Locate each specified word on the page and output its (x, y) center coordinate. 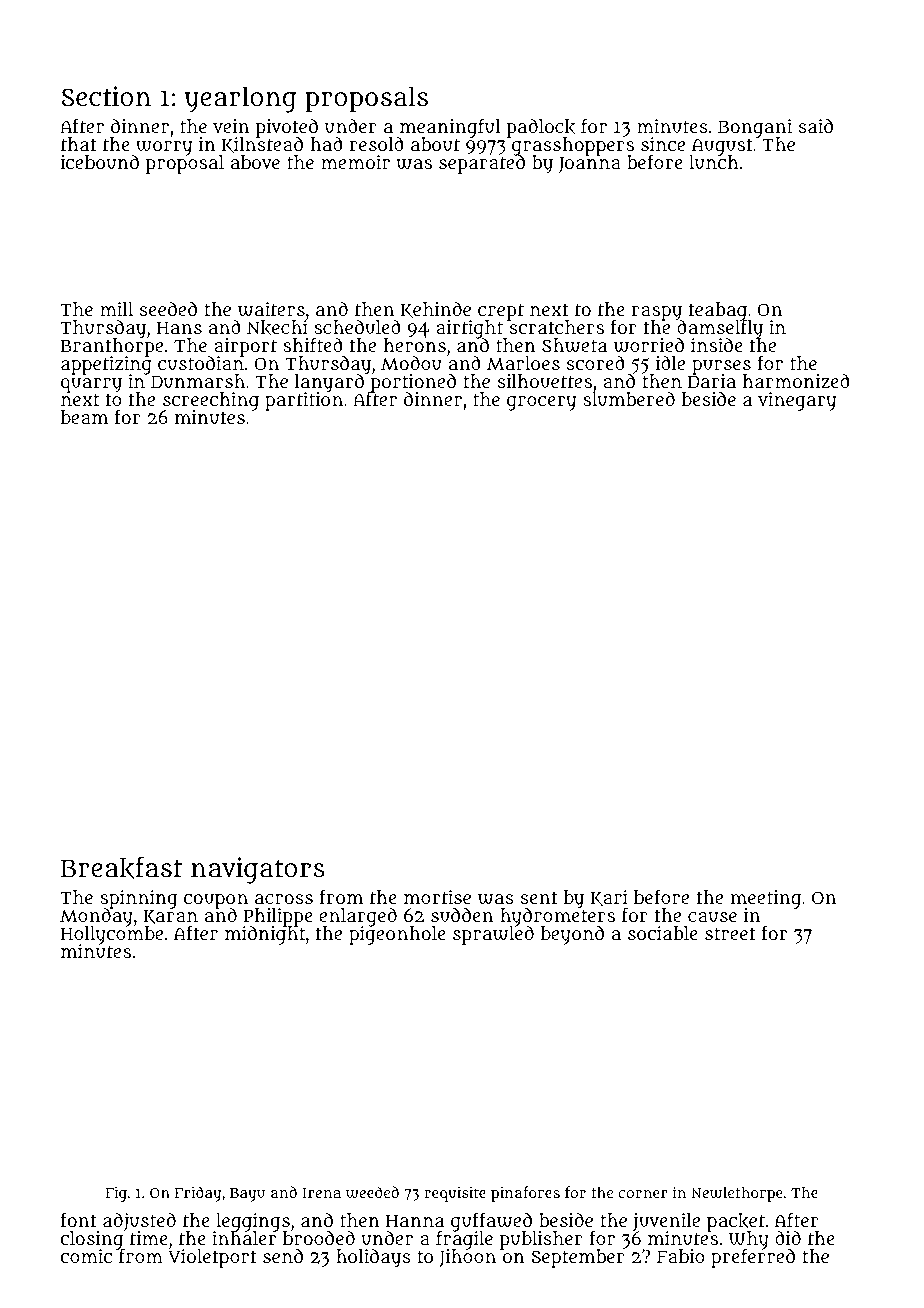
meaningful (449, 128)
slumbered (629, 399)
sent (539, 898)
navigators (258, 870)
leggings (252, 1222)
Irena (322, 1193)
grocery (541, 403)
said (816, 125)
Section (106, 96)
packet (736, 1222)
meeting (766, 899)
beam (84, 417)
